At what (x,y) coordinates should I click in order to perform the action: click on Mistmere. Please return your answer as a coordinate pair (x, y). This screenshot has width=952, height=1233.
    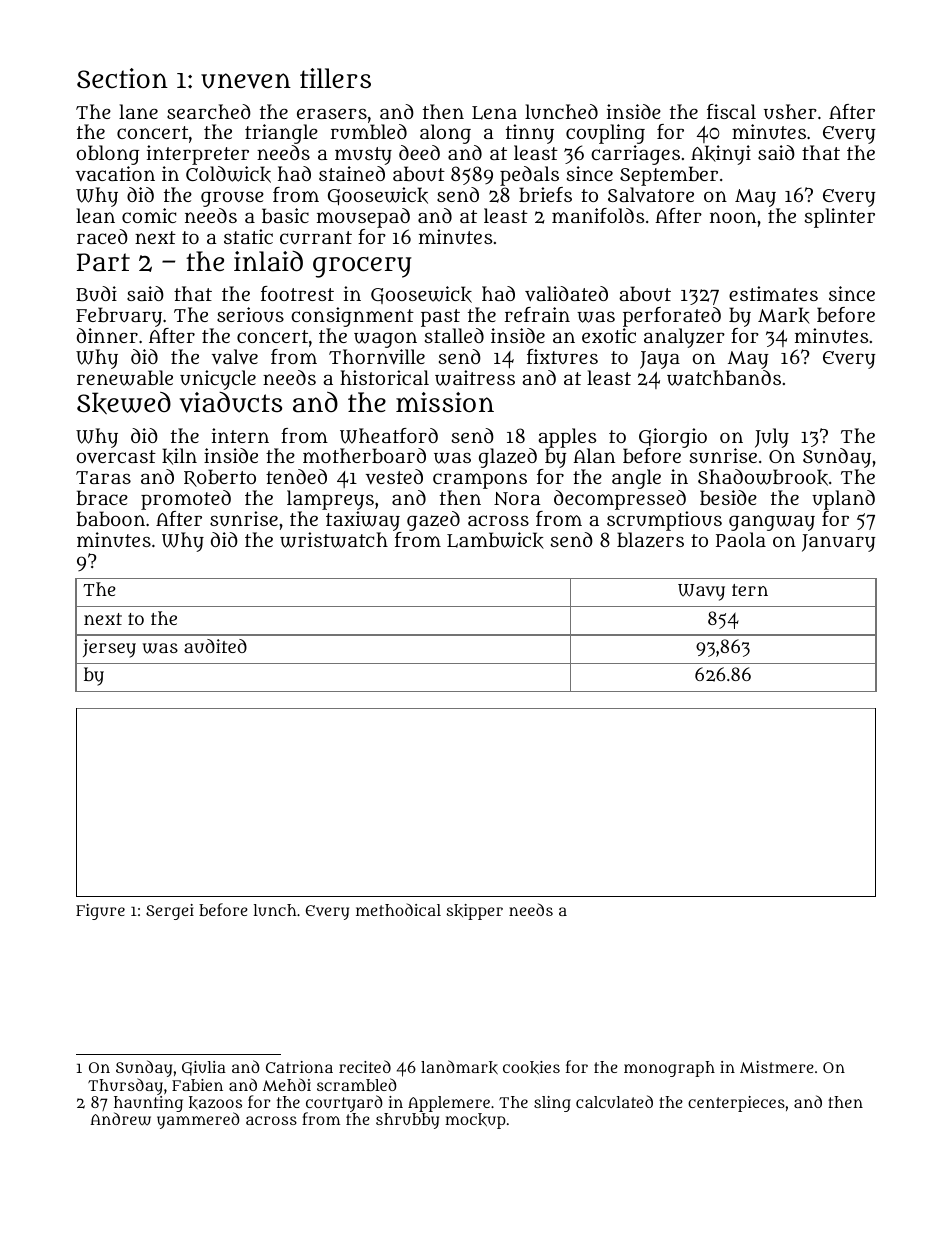
    Looking at the image, I should click on (777, 1067).
